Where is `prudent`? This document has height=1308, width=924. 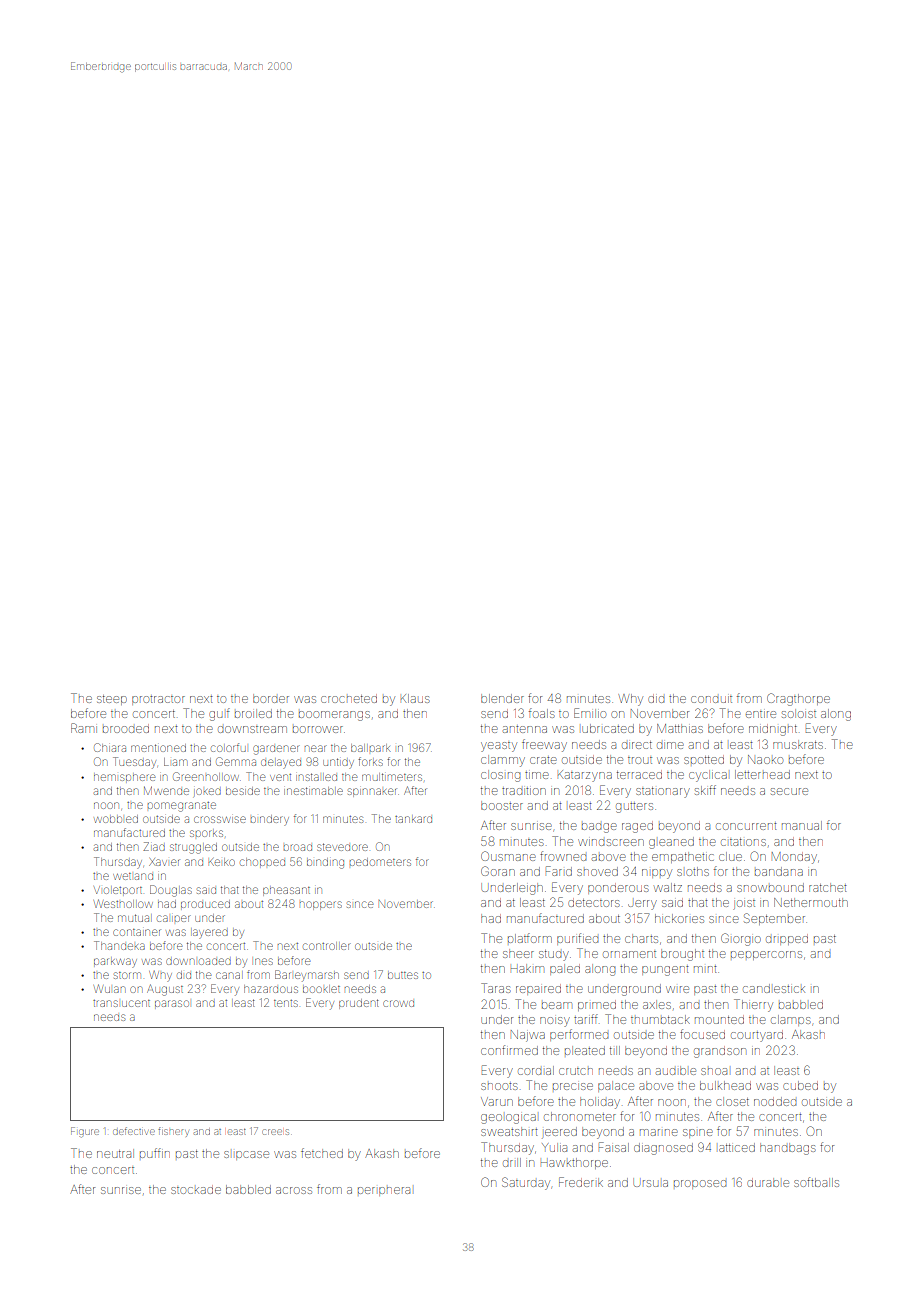
prudent is located at coordinates (359, 1004).
